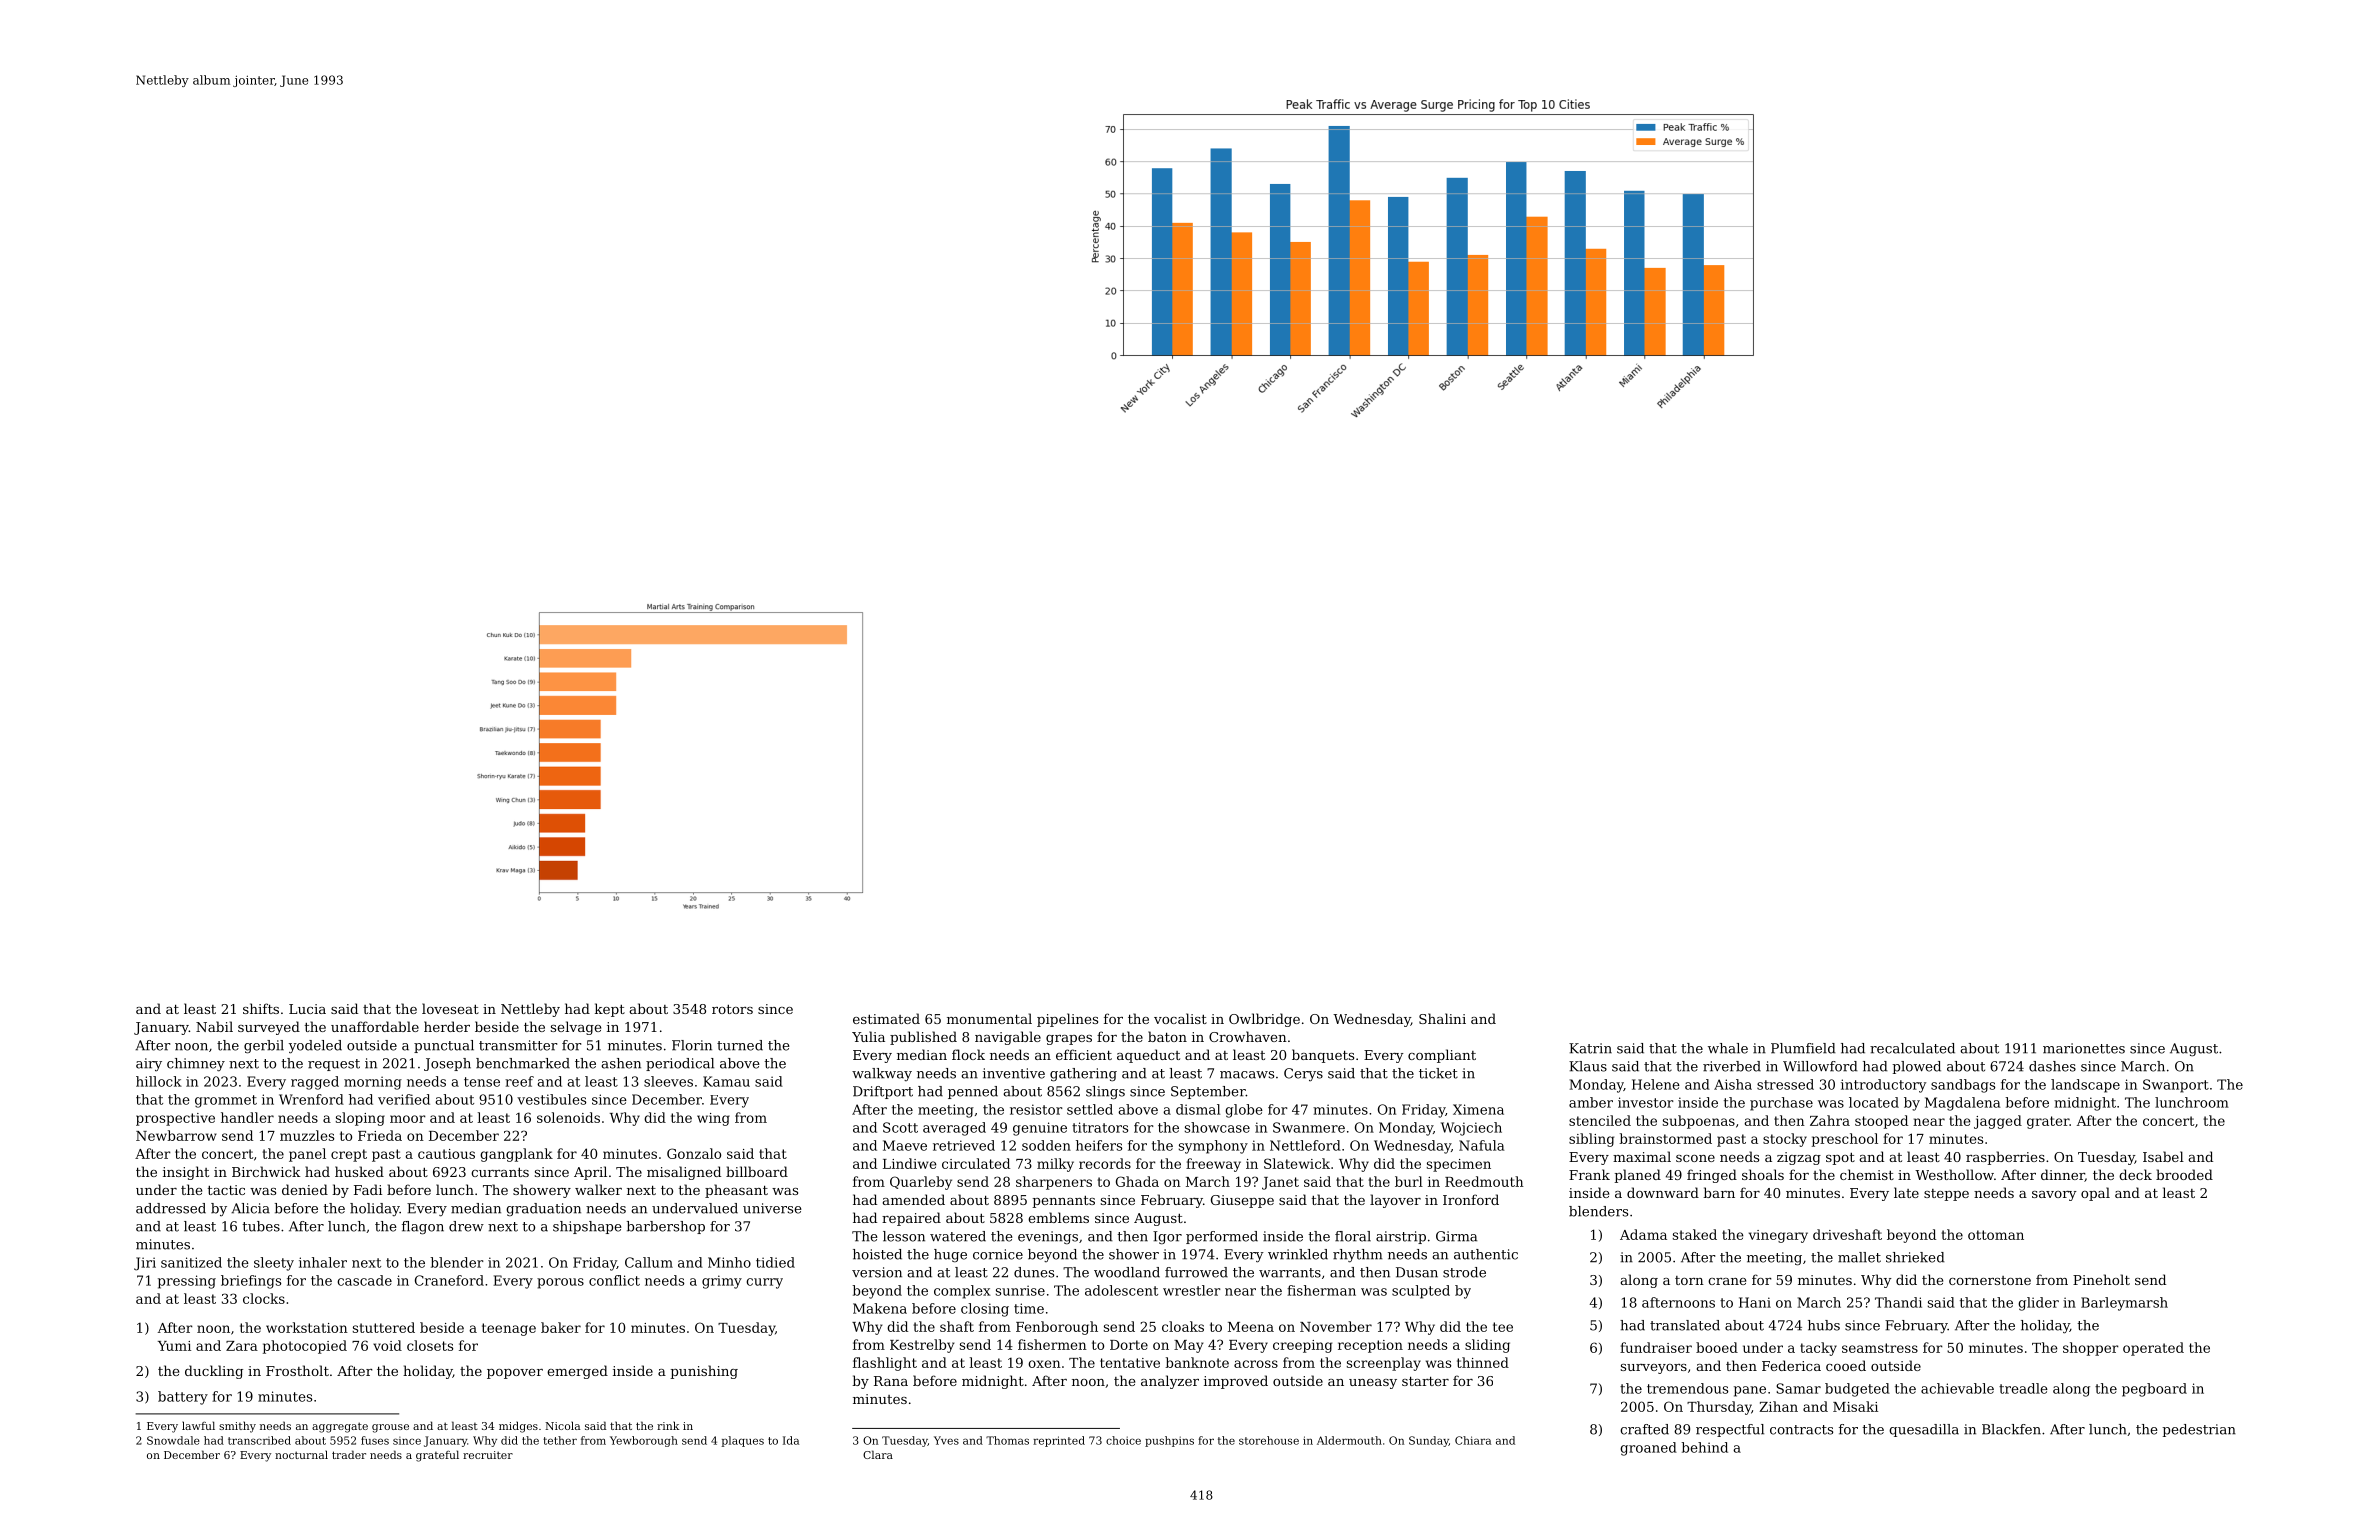 The width and height of the screenshot is (2380, 1540). I want to click on nocturnal, so click(301, 1454).
